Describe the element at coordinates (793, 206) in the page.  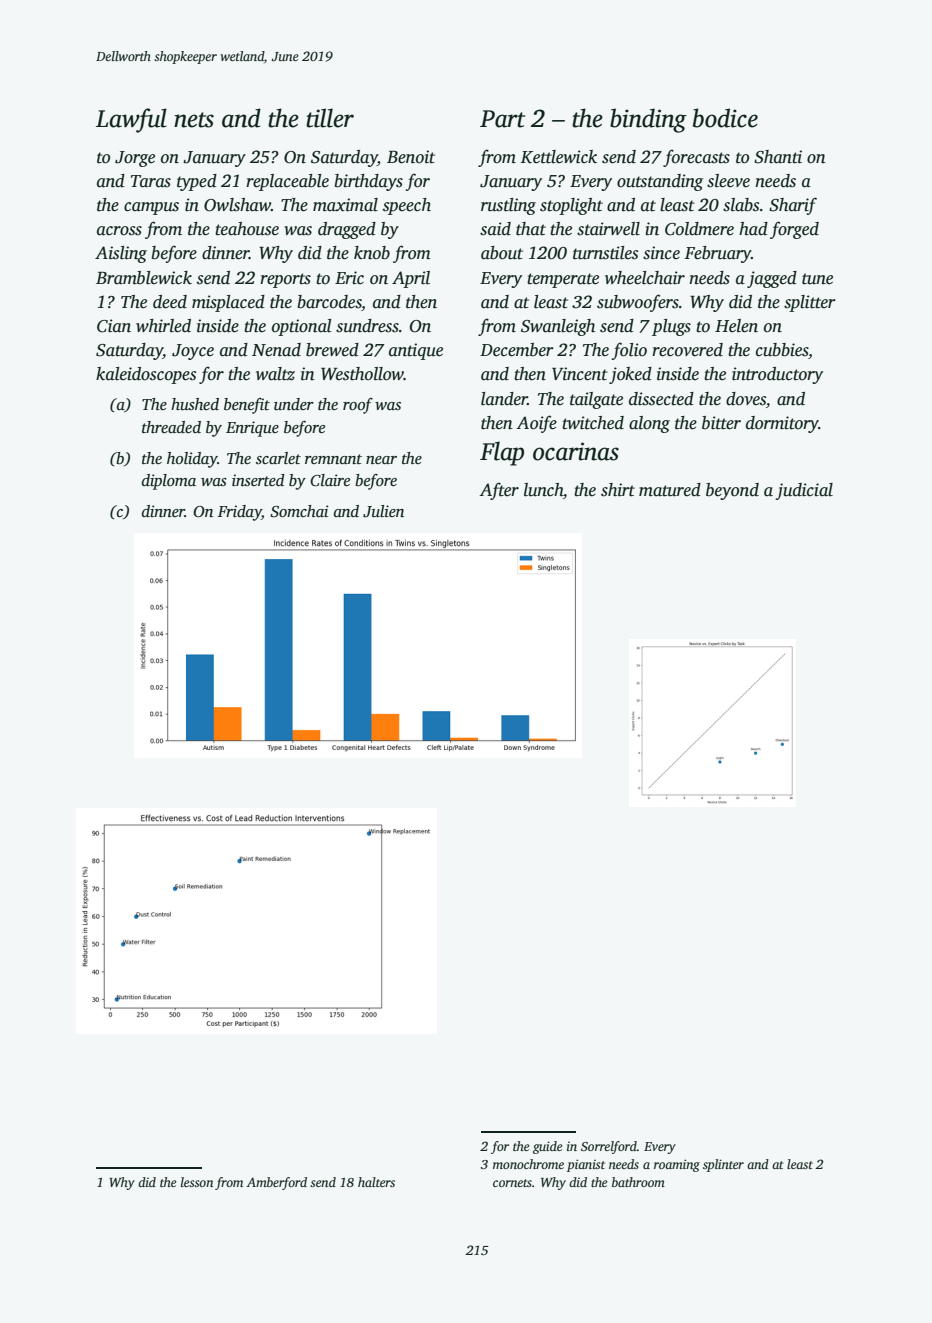
I see `Sharif` at that location.
